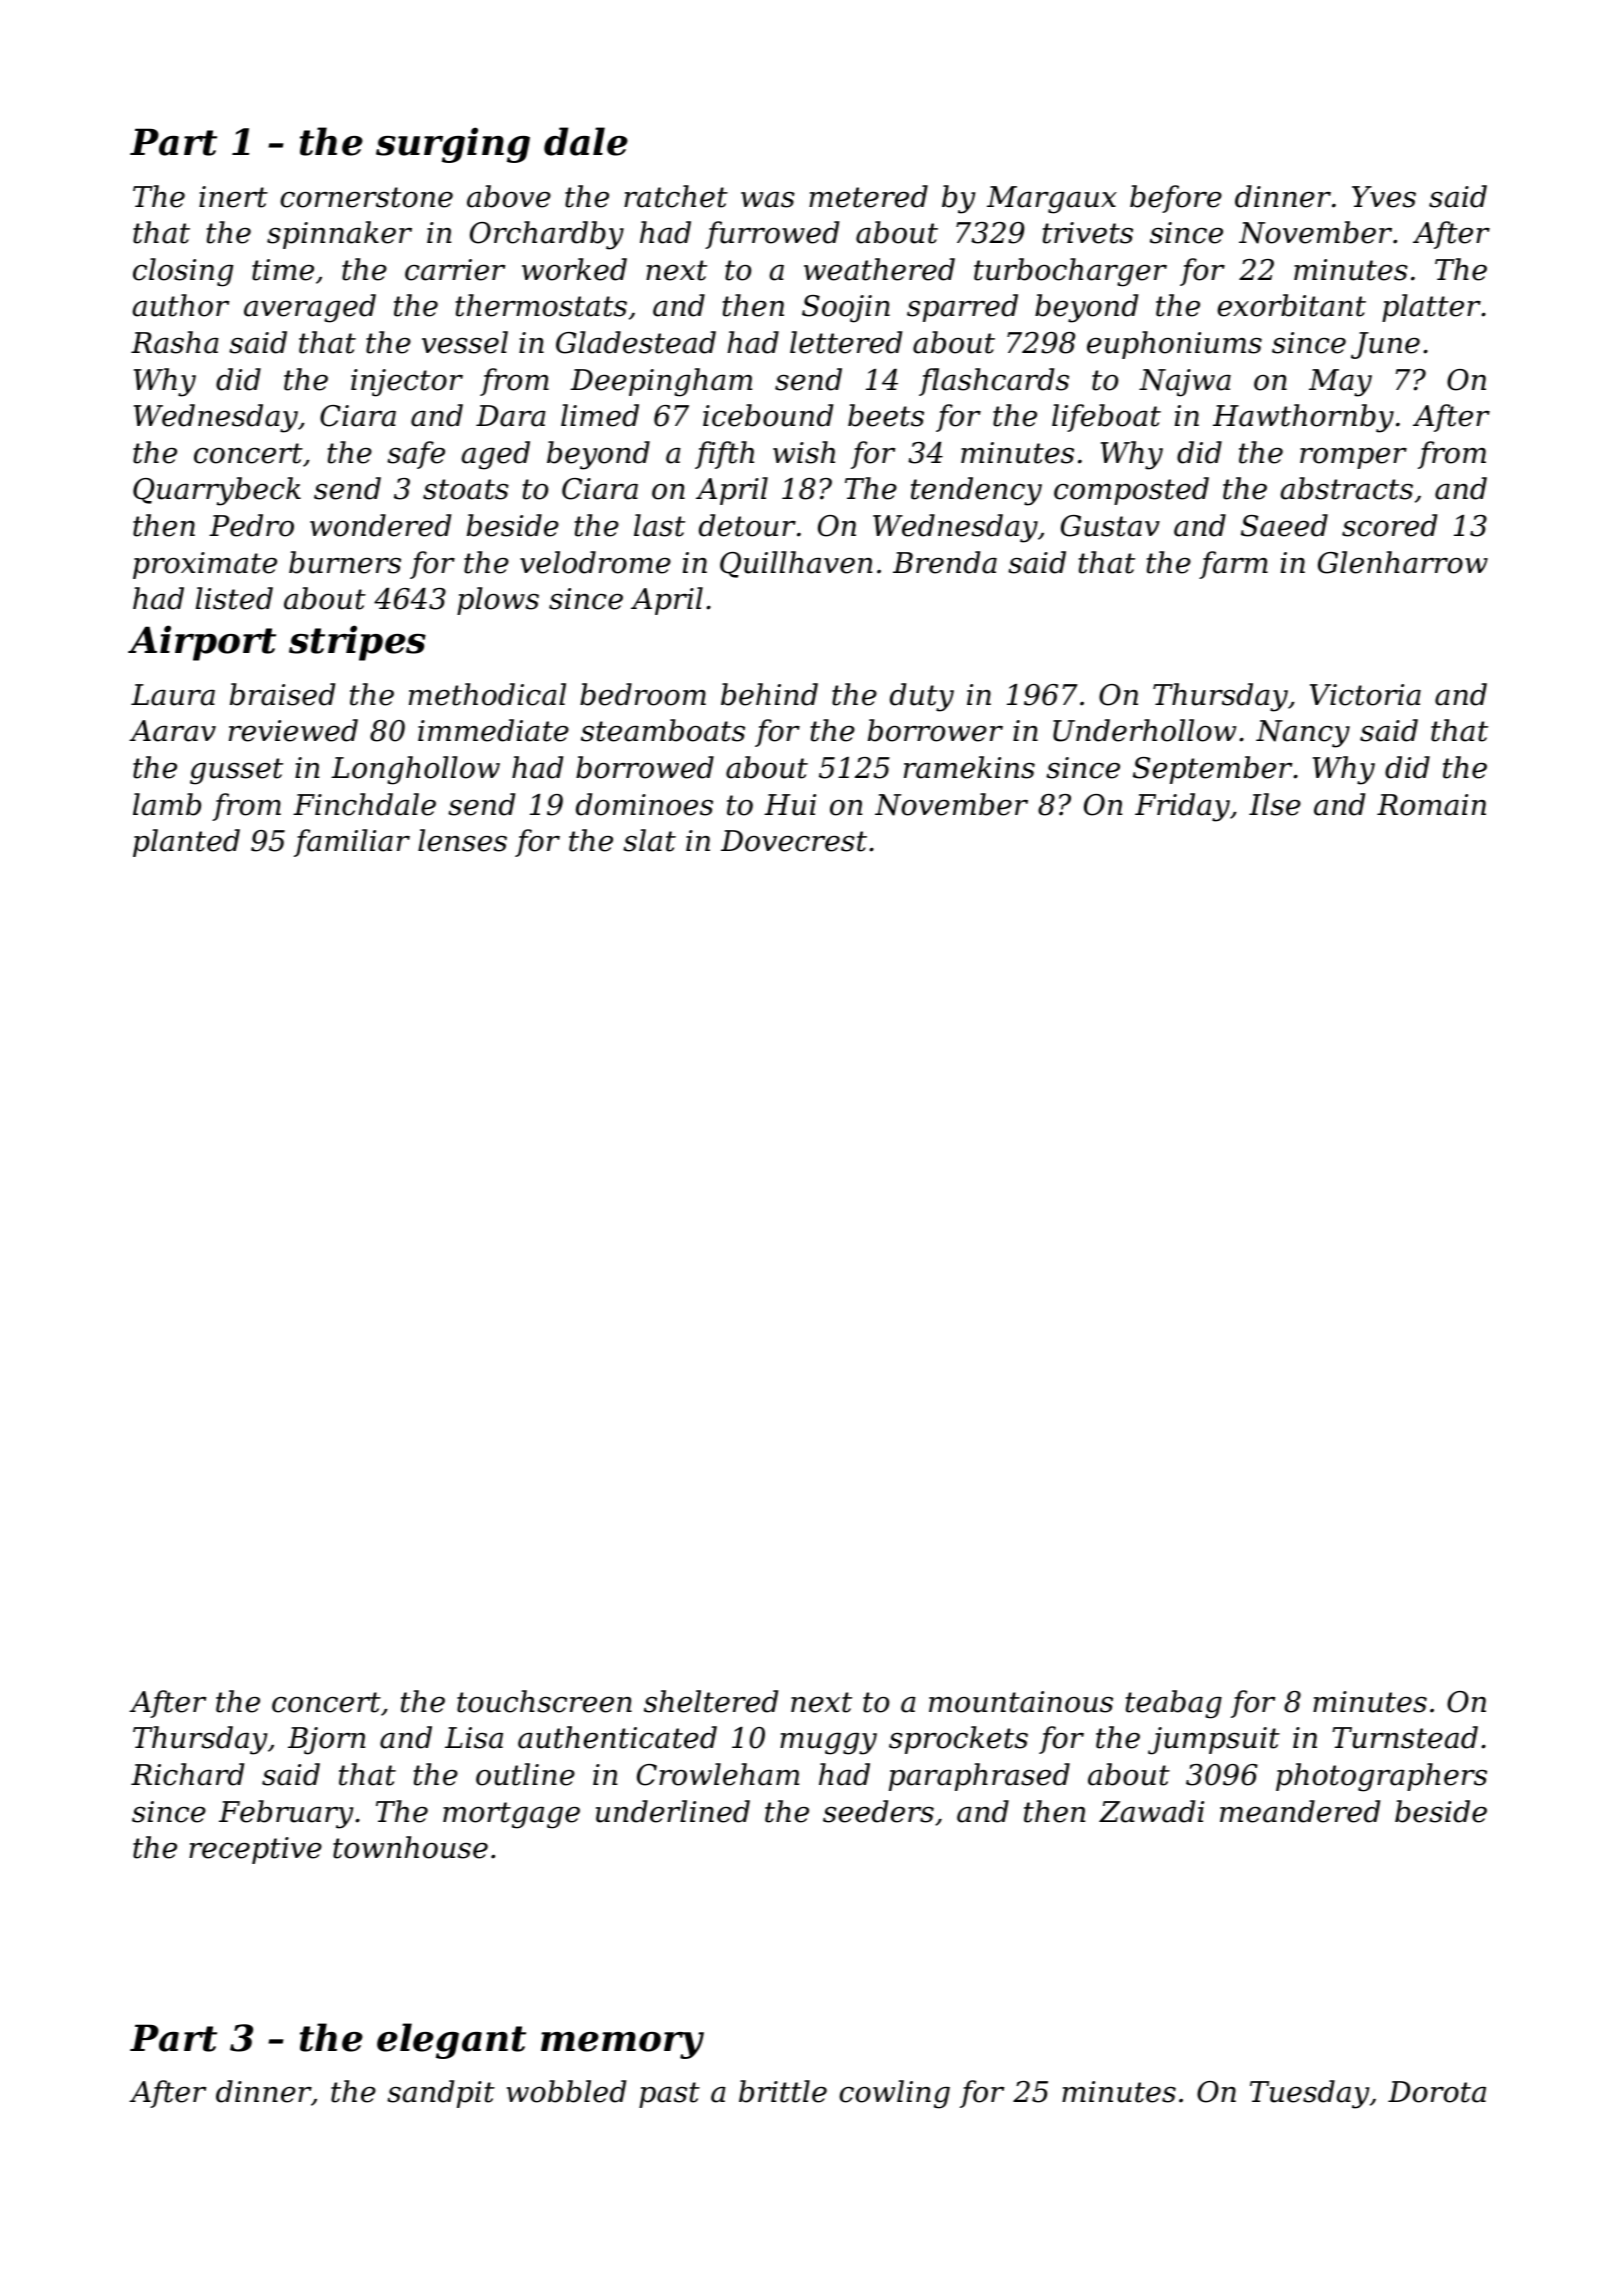 The image size is (1620, 2292). I want to click on listed, so click(234, 598).
